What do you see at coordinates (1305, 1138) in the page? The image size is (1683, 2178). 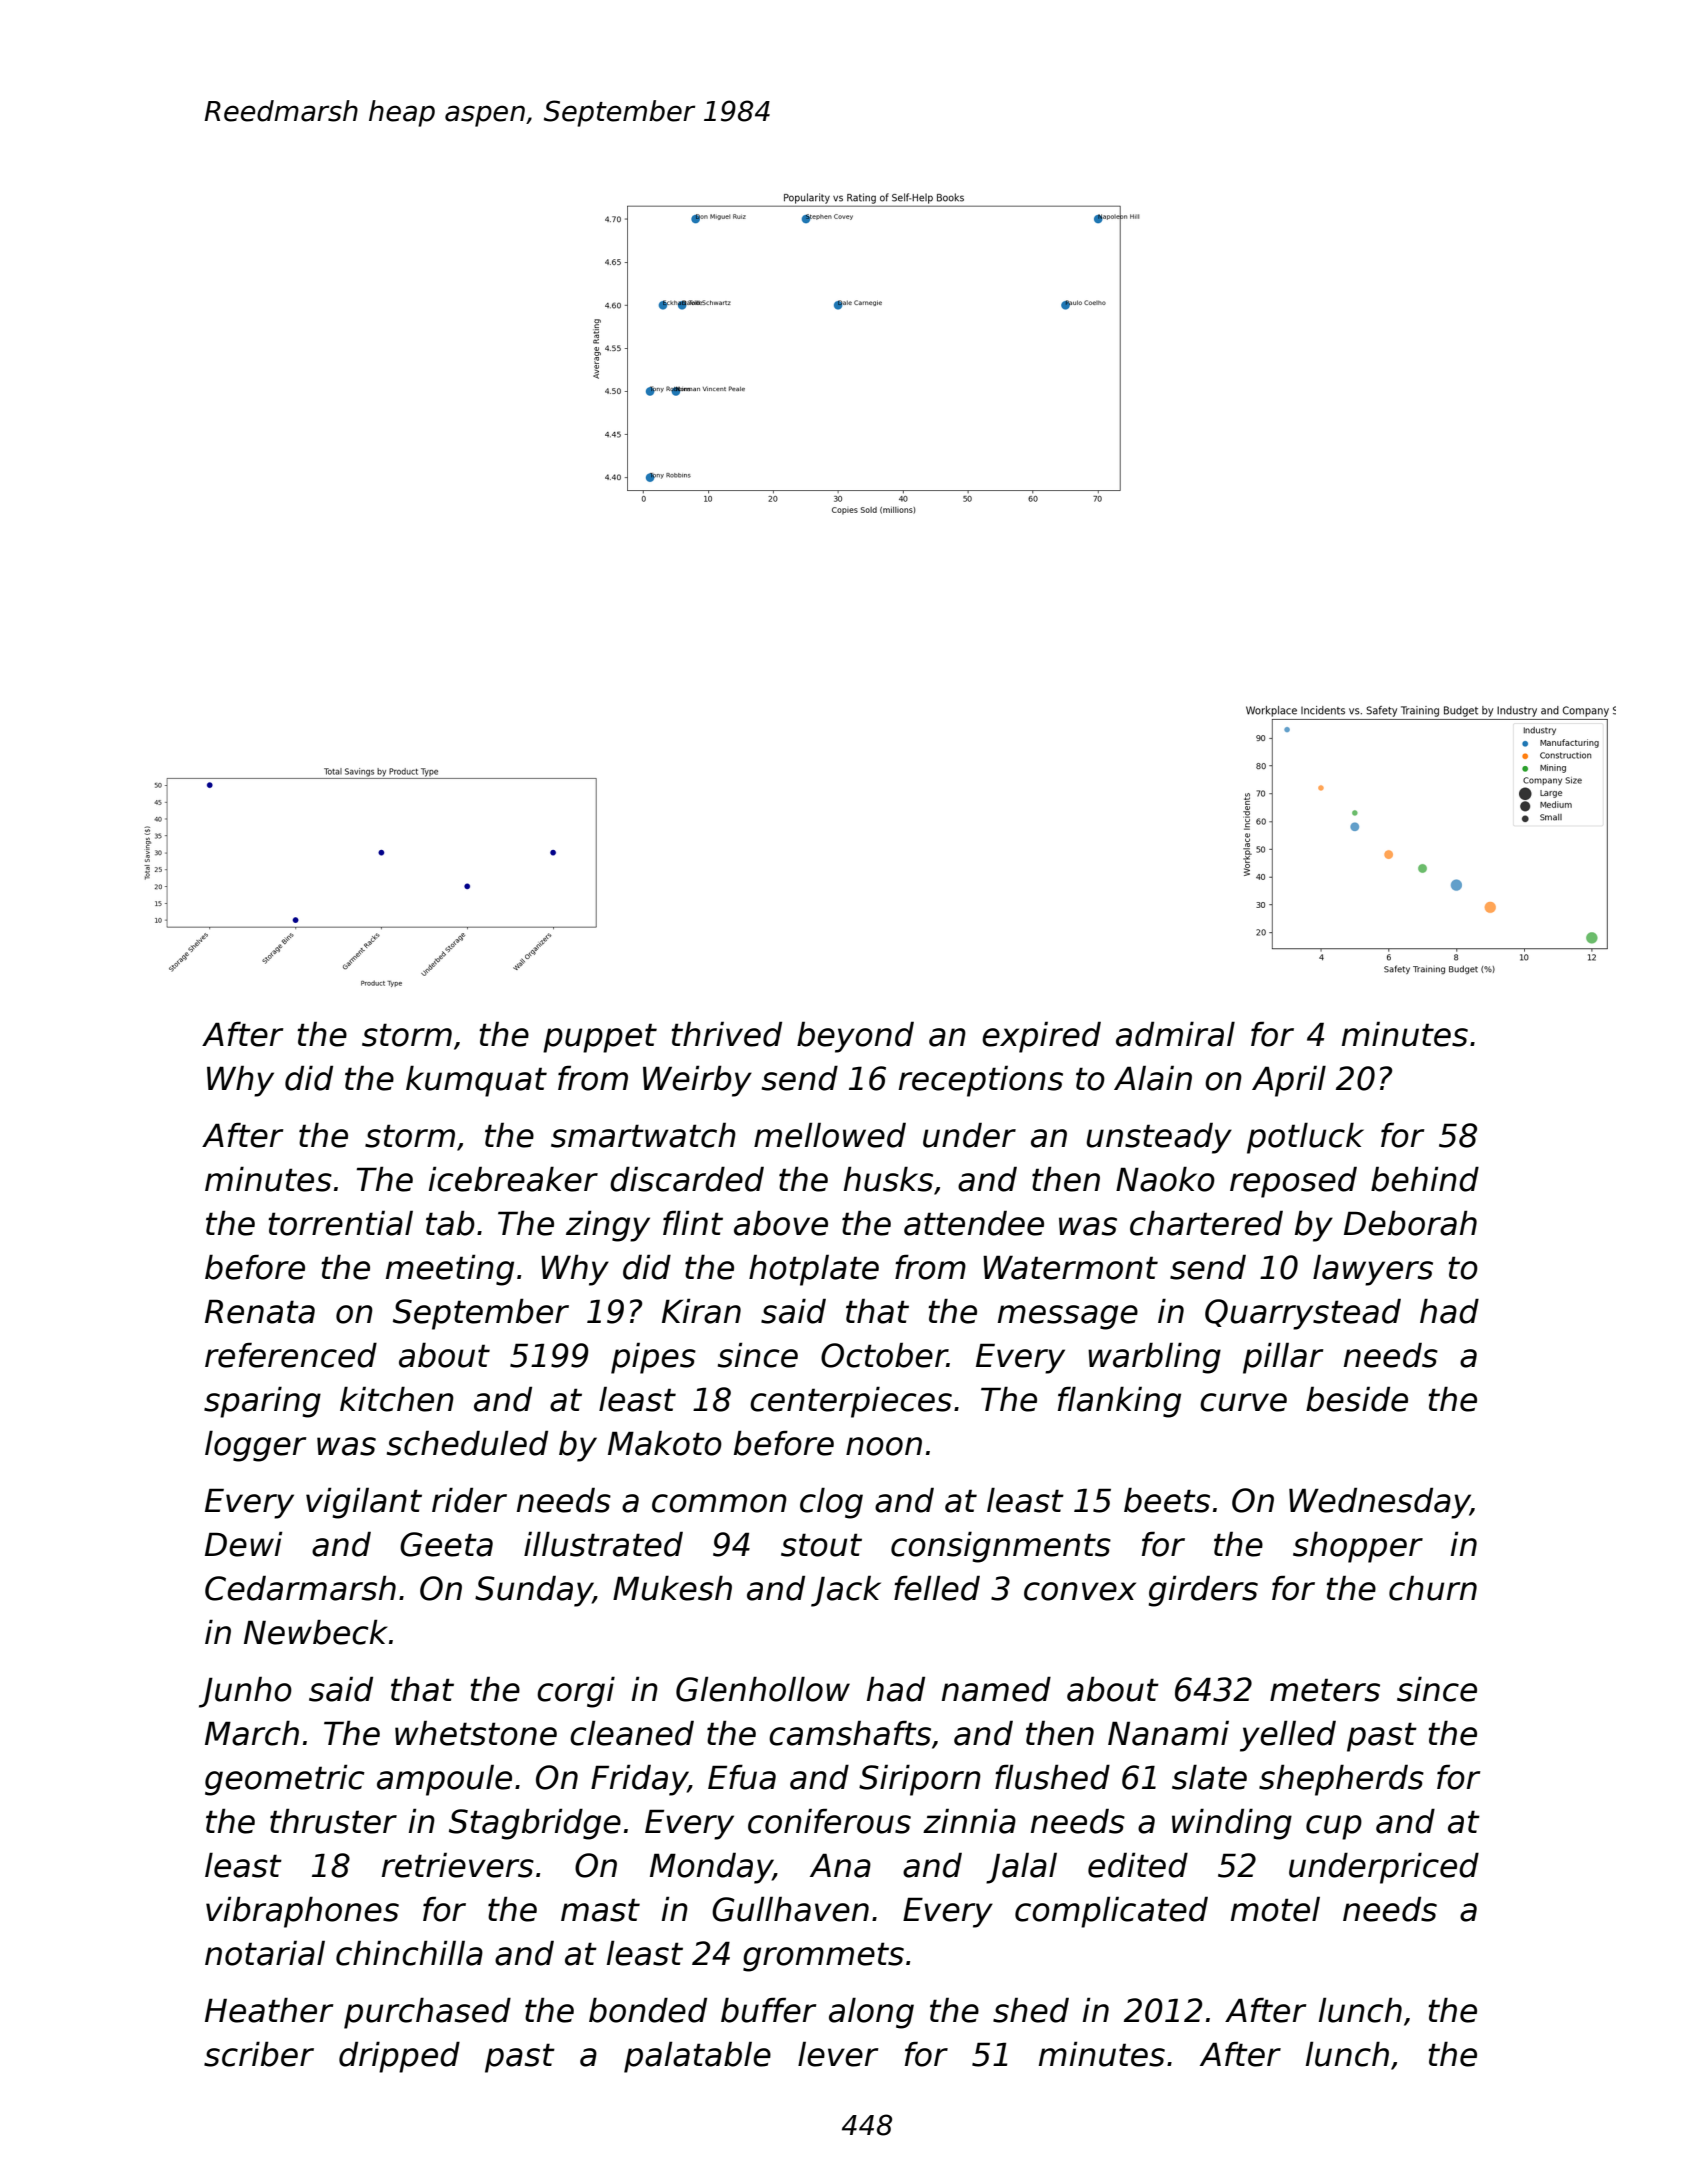 I see `potluck` at bounding box center [1305, 1138].
